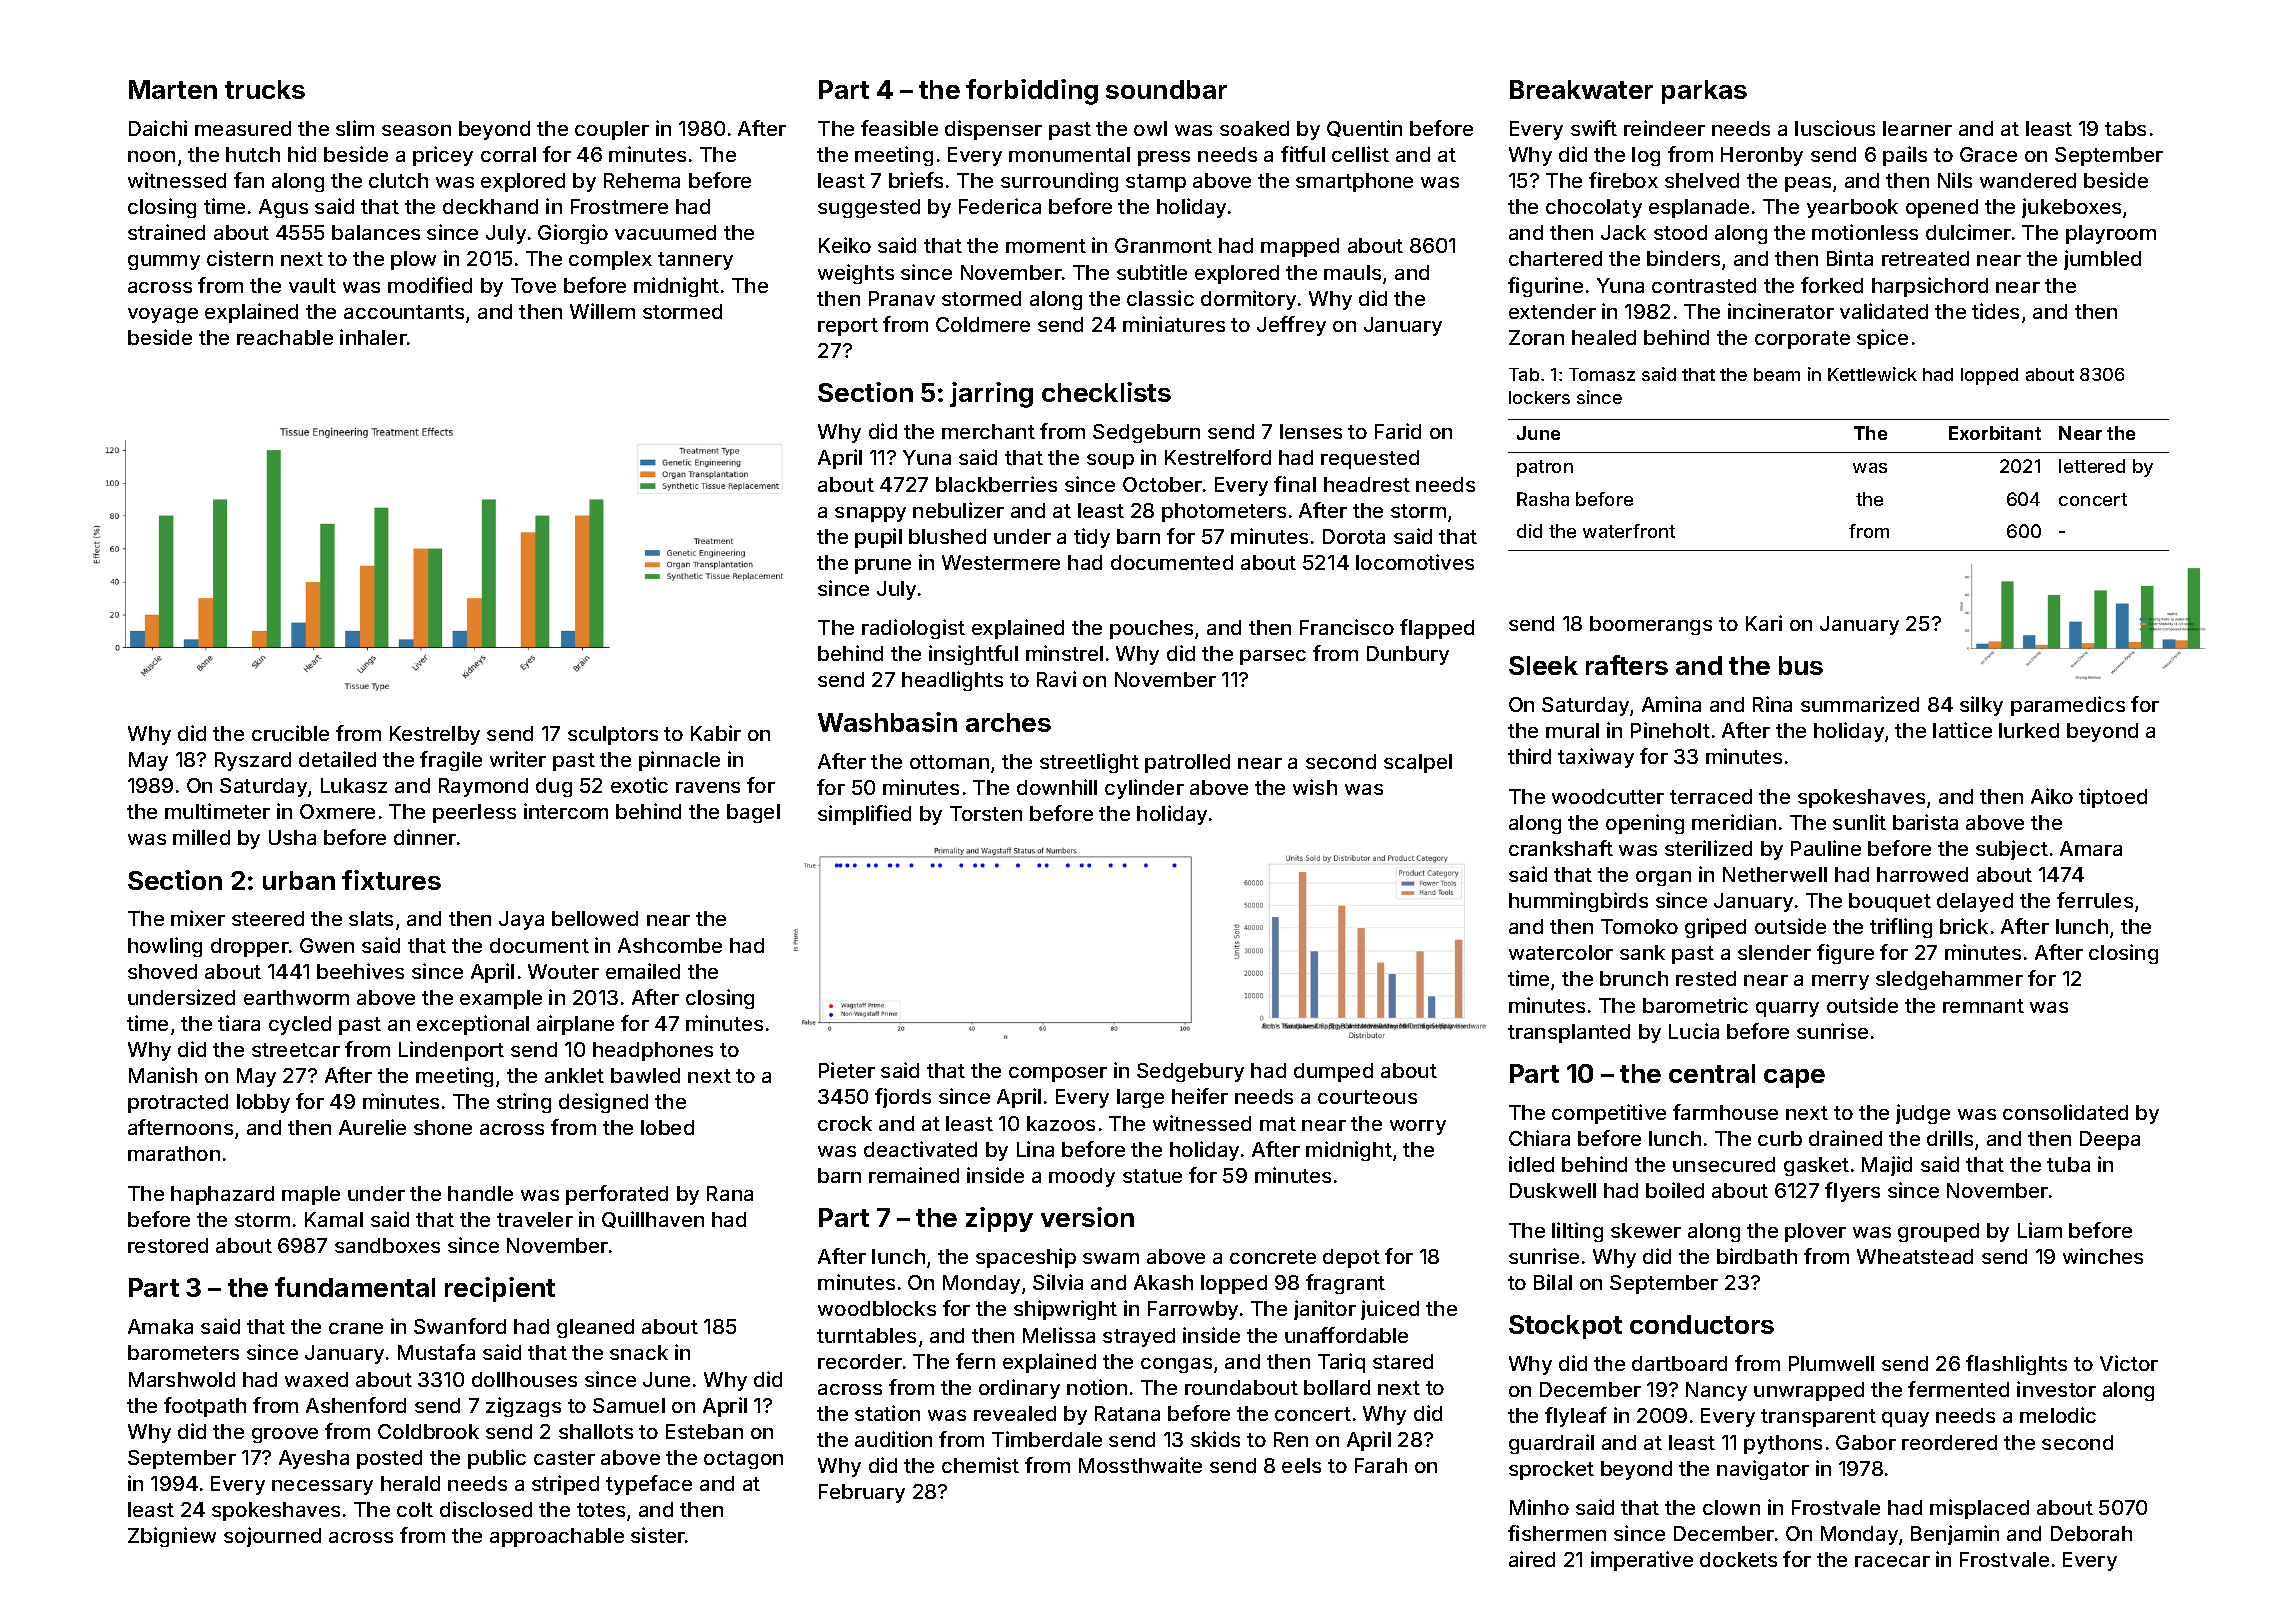 This page has width=2296, height=1623. What do you see at coordinates (639, 785) in the page?
I see `exotic` at bounding box center [639, 785].
